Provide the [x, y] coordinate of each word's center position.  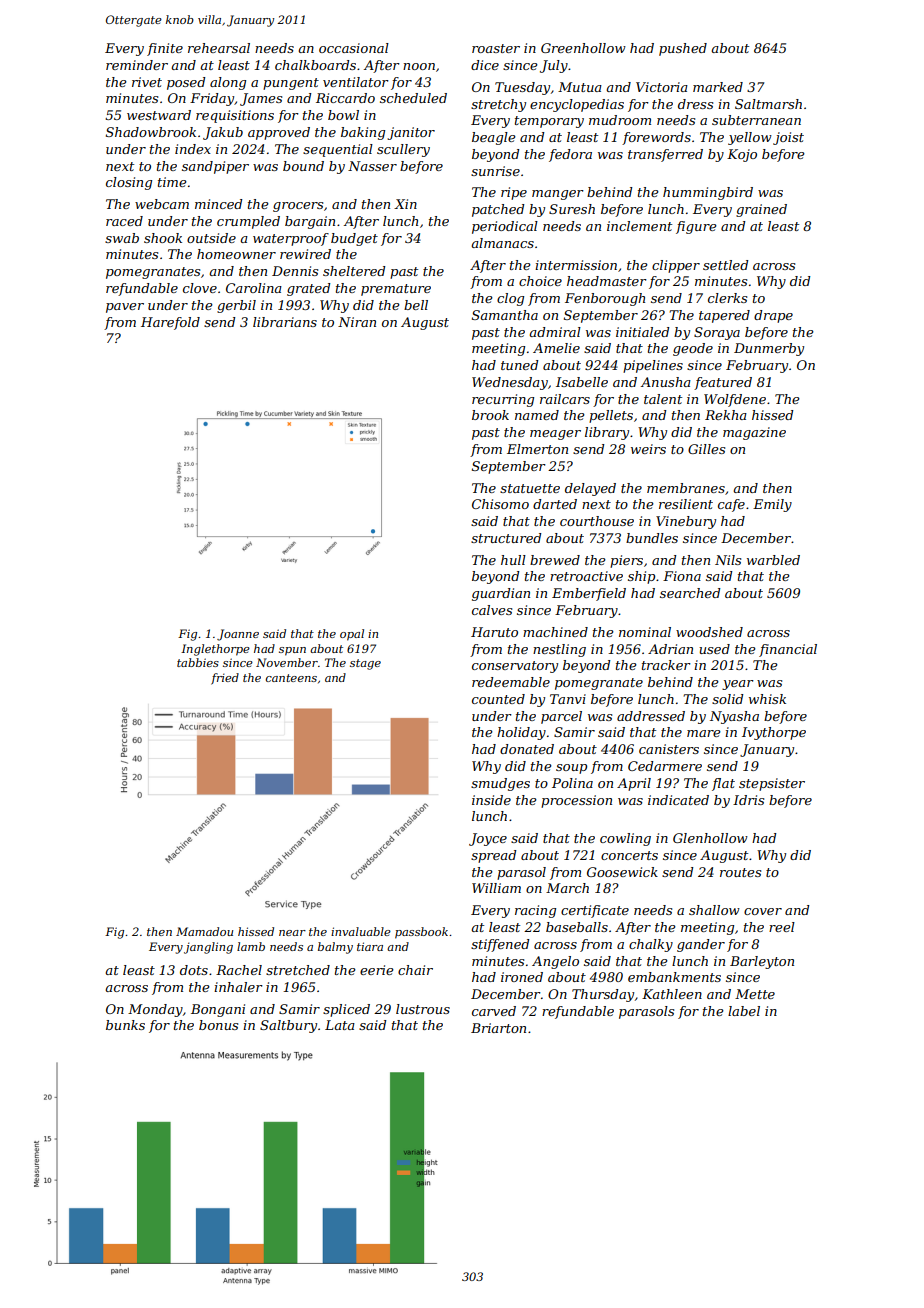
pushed [683, 49]
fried [225, 679]
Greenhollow [583, 48]
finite [165, 49]
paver [125, 308]
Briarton [498, 1028]
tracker [666, 665]
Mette [755, 994]
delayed [590, 489]
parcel [561, 717]
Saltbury [288, 1026]
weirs [648, 449]
